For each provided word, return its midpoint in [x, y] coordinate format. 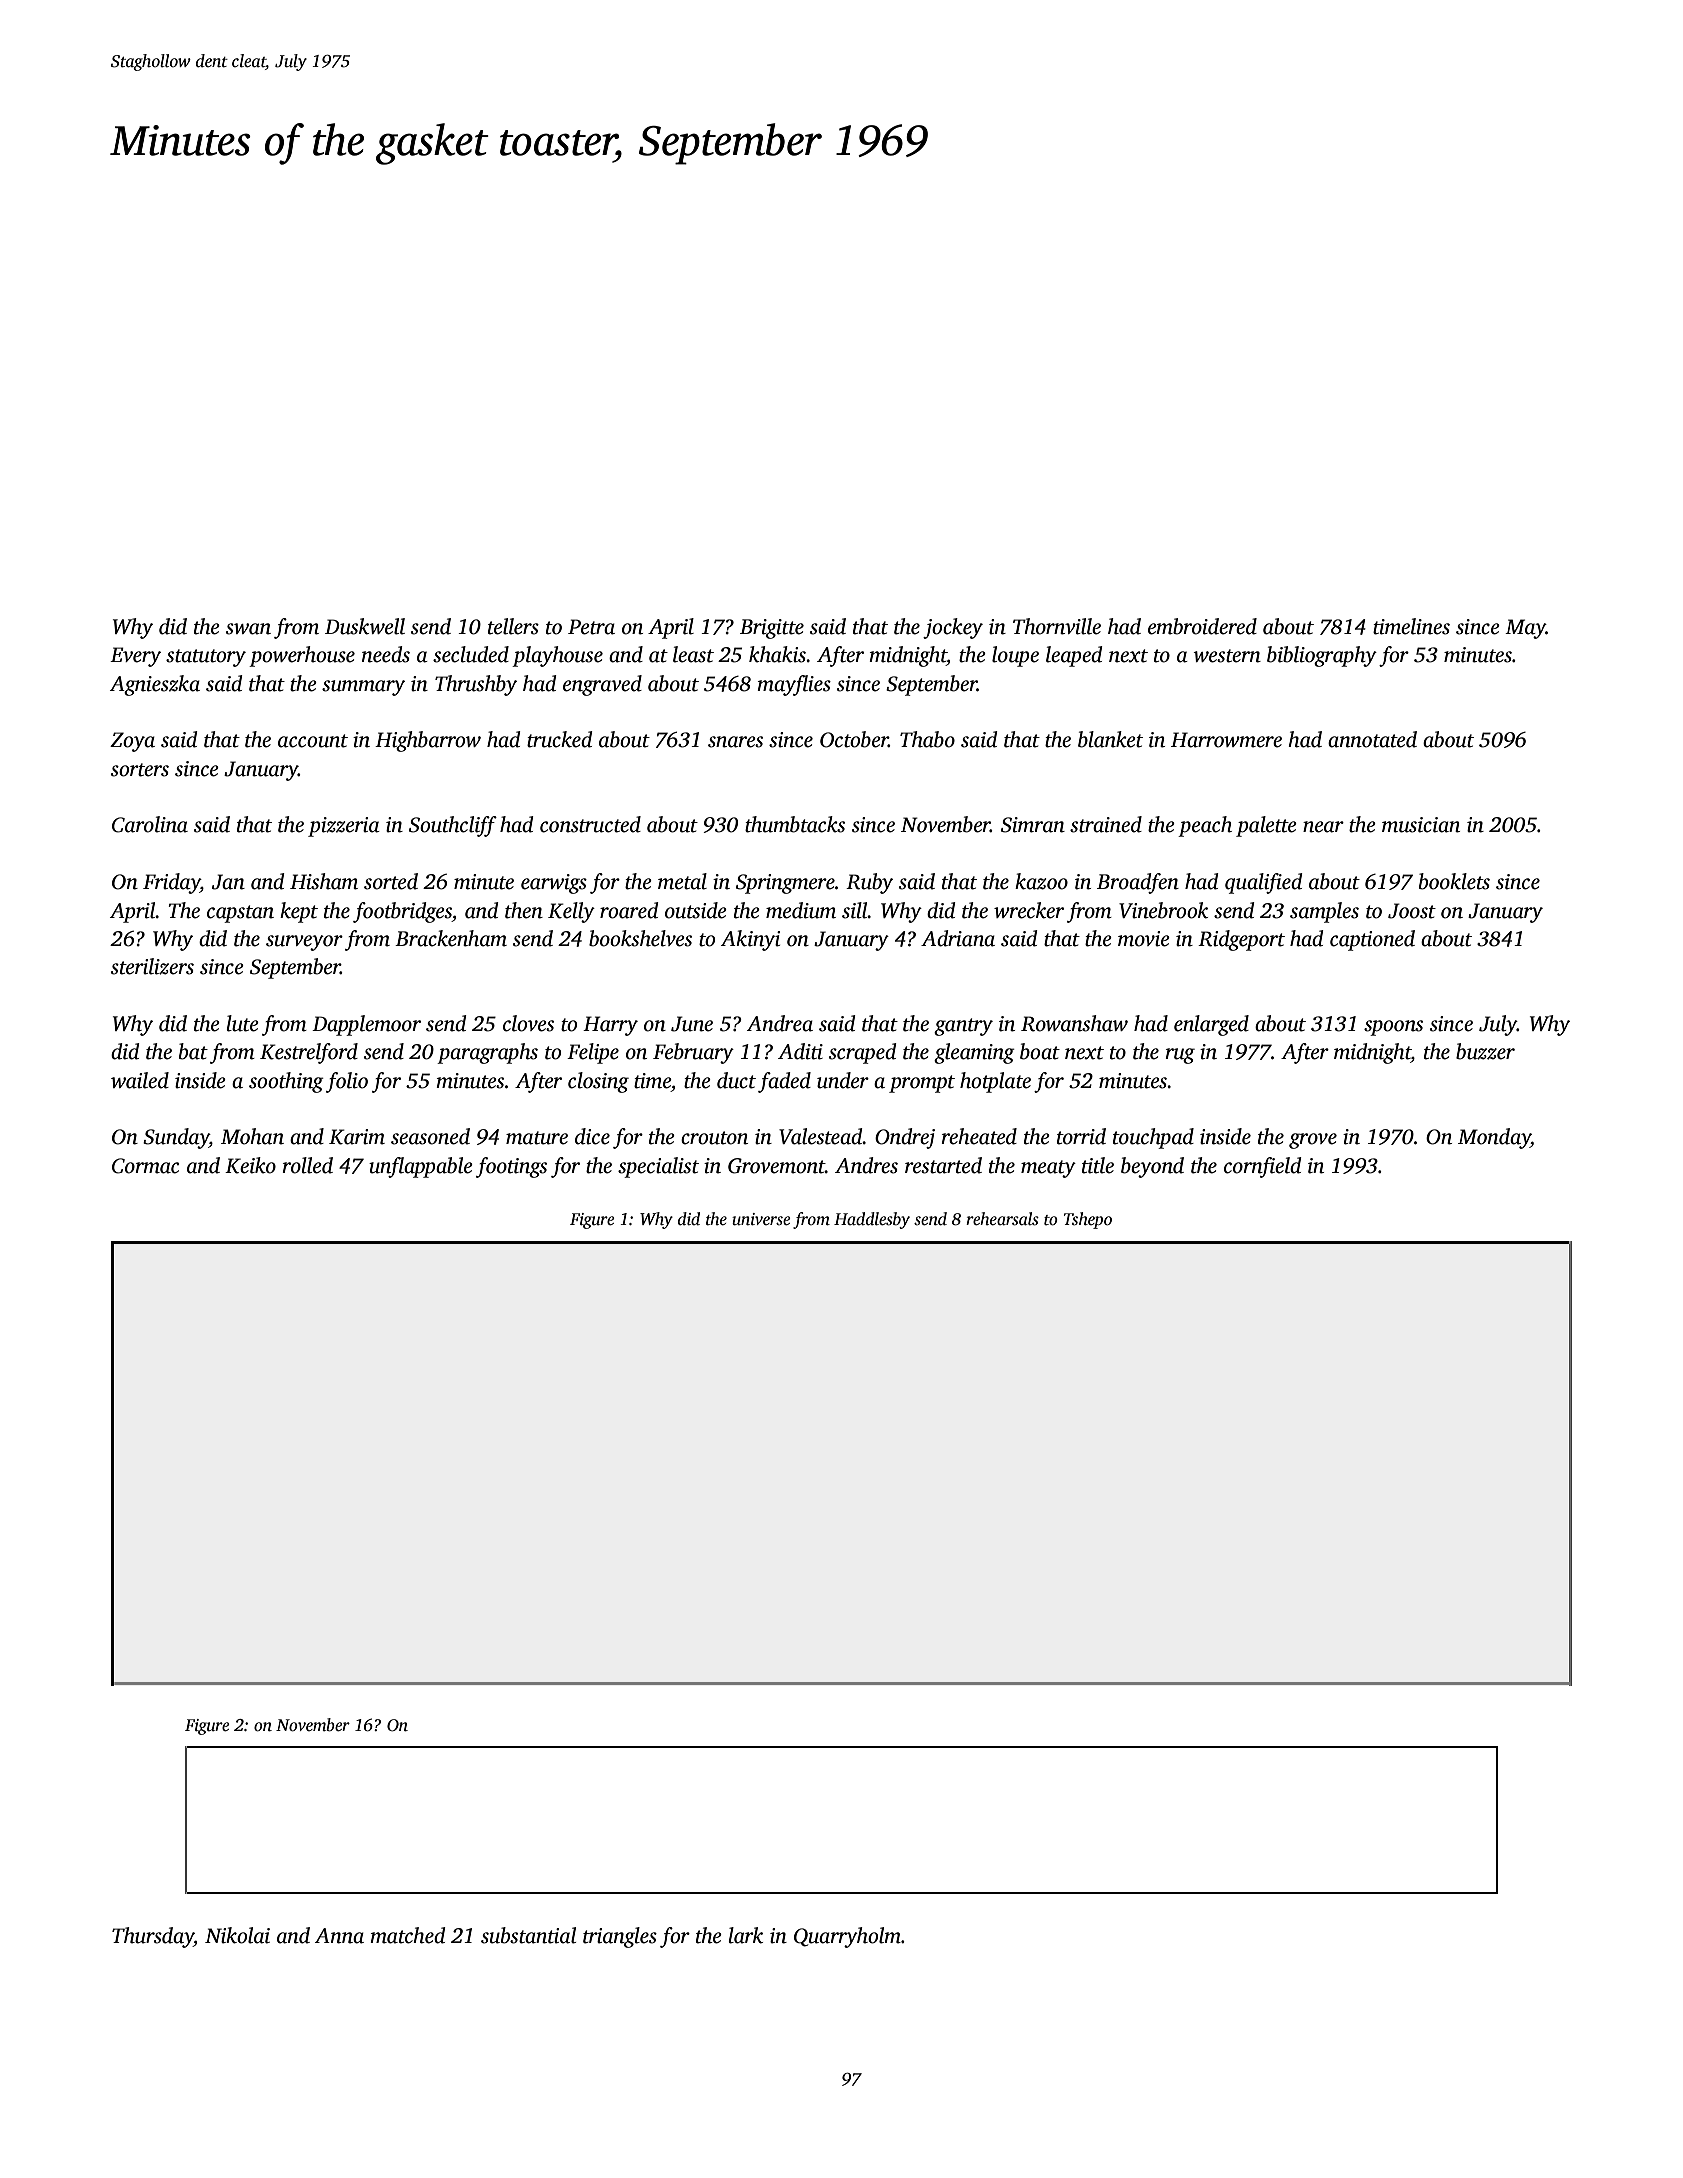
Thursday [153, 1937]
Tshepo [1088, 1220]
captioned [1372, 940]
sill [855, 910]
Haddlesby [872, 1220]
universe [761, 1219]
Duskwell [365, 626]
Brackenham [451, 938]
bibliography [1322, 656]
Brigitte [772, 629]
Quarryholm [847, 1937]
